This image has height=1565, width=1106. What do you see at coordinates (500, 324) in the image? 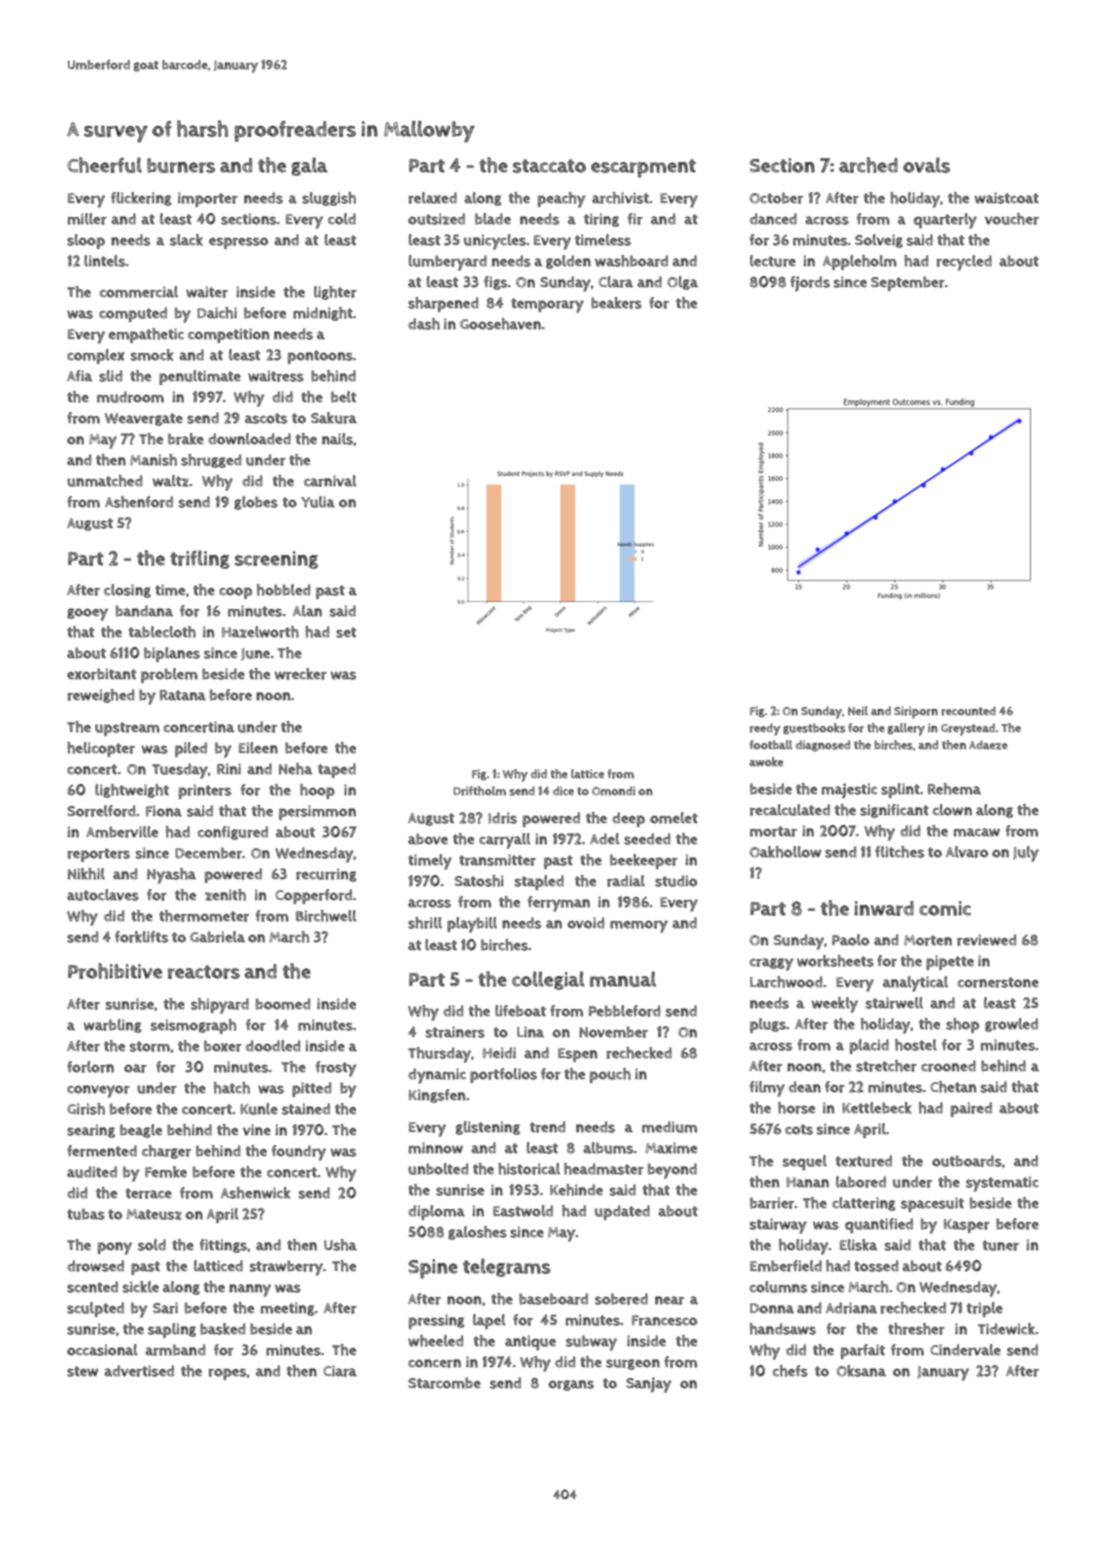
I see `Goosehaven` at bounding box center [500, 324].
